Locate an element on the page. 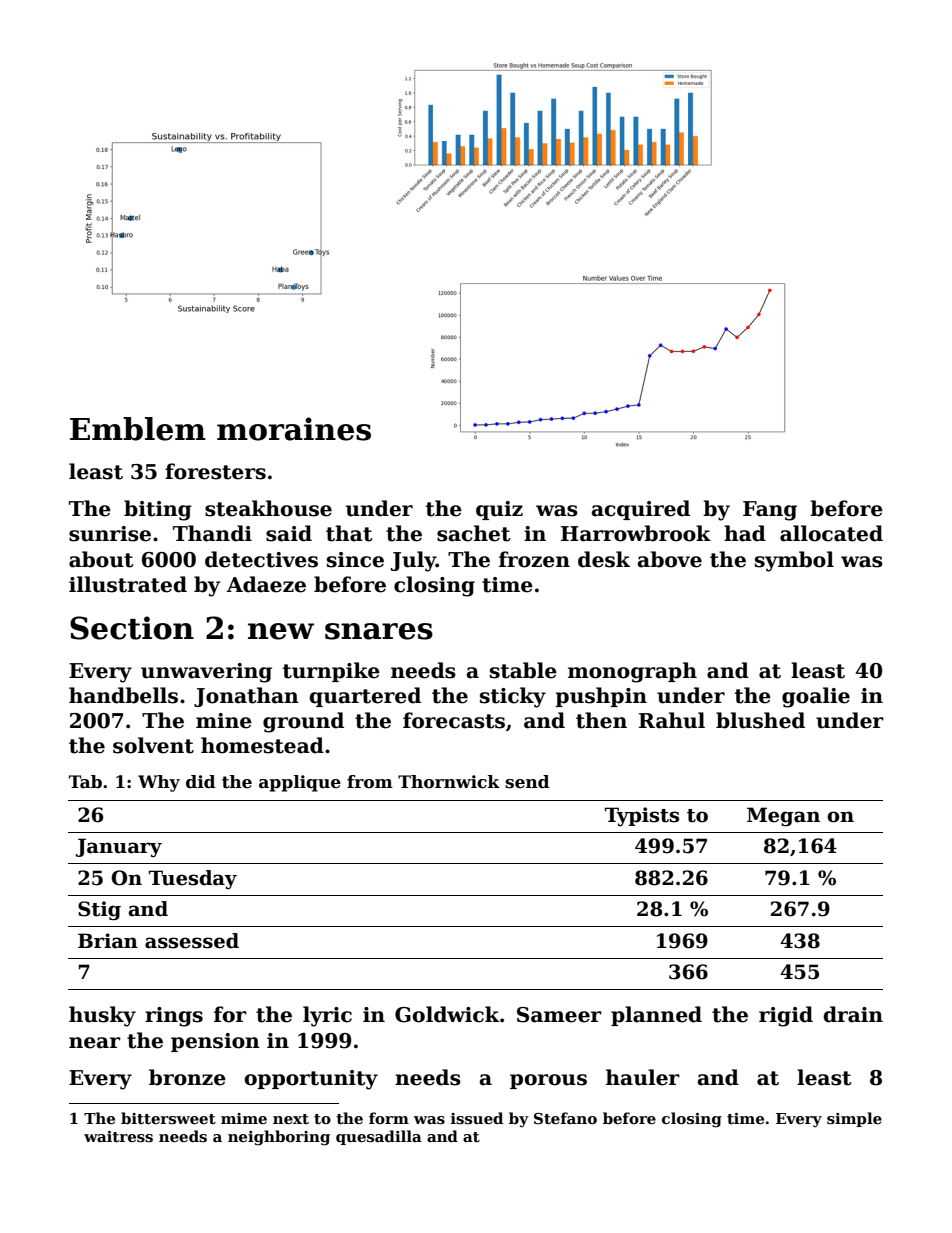 The image size is (952, 1233). Adaeze is located at coordinates (266, 584).
